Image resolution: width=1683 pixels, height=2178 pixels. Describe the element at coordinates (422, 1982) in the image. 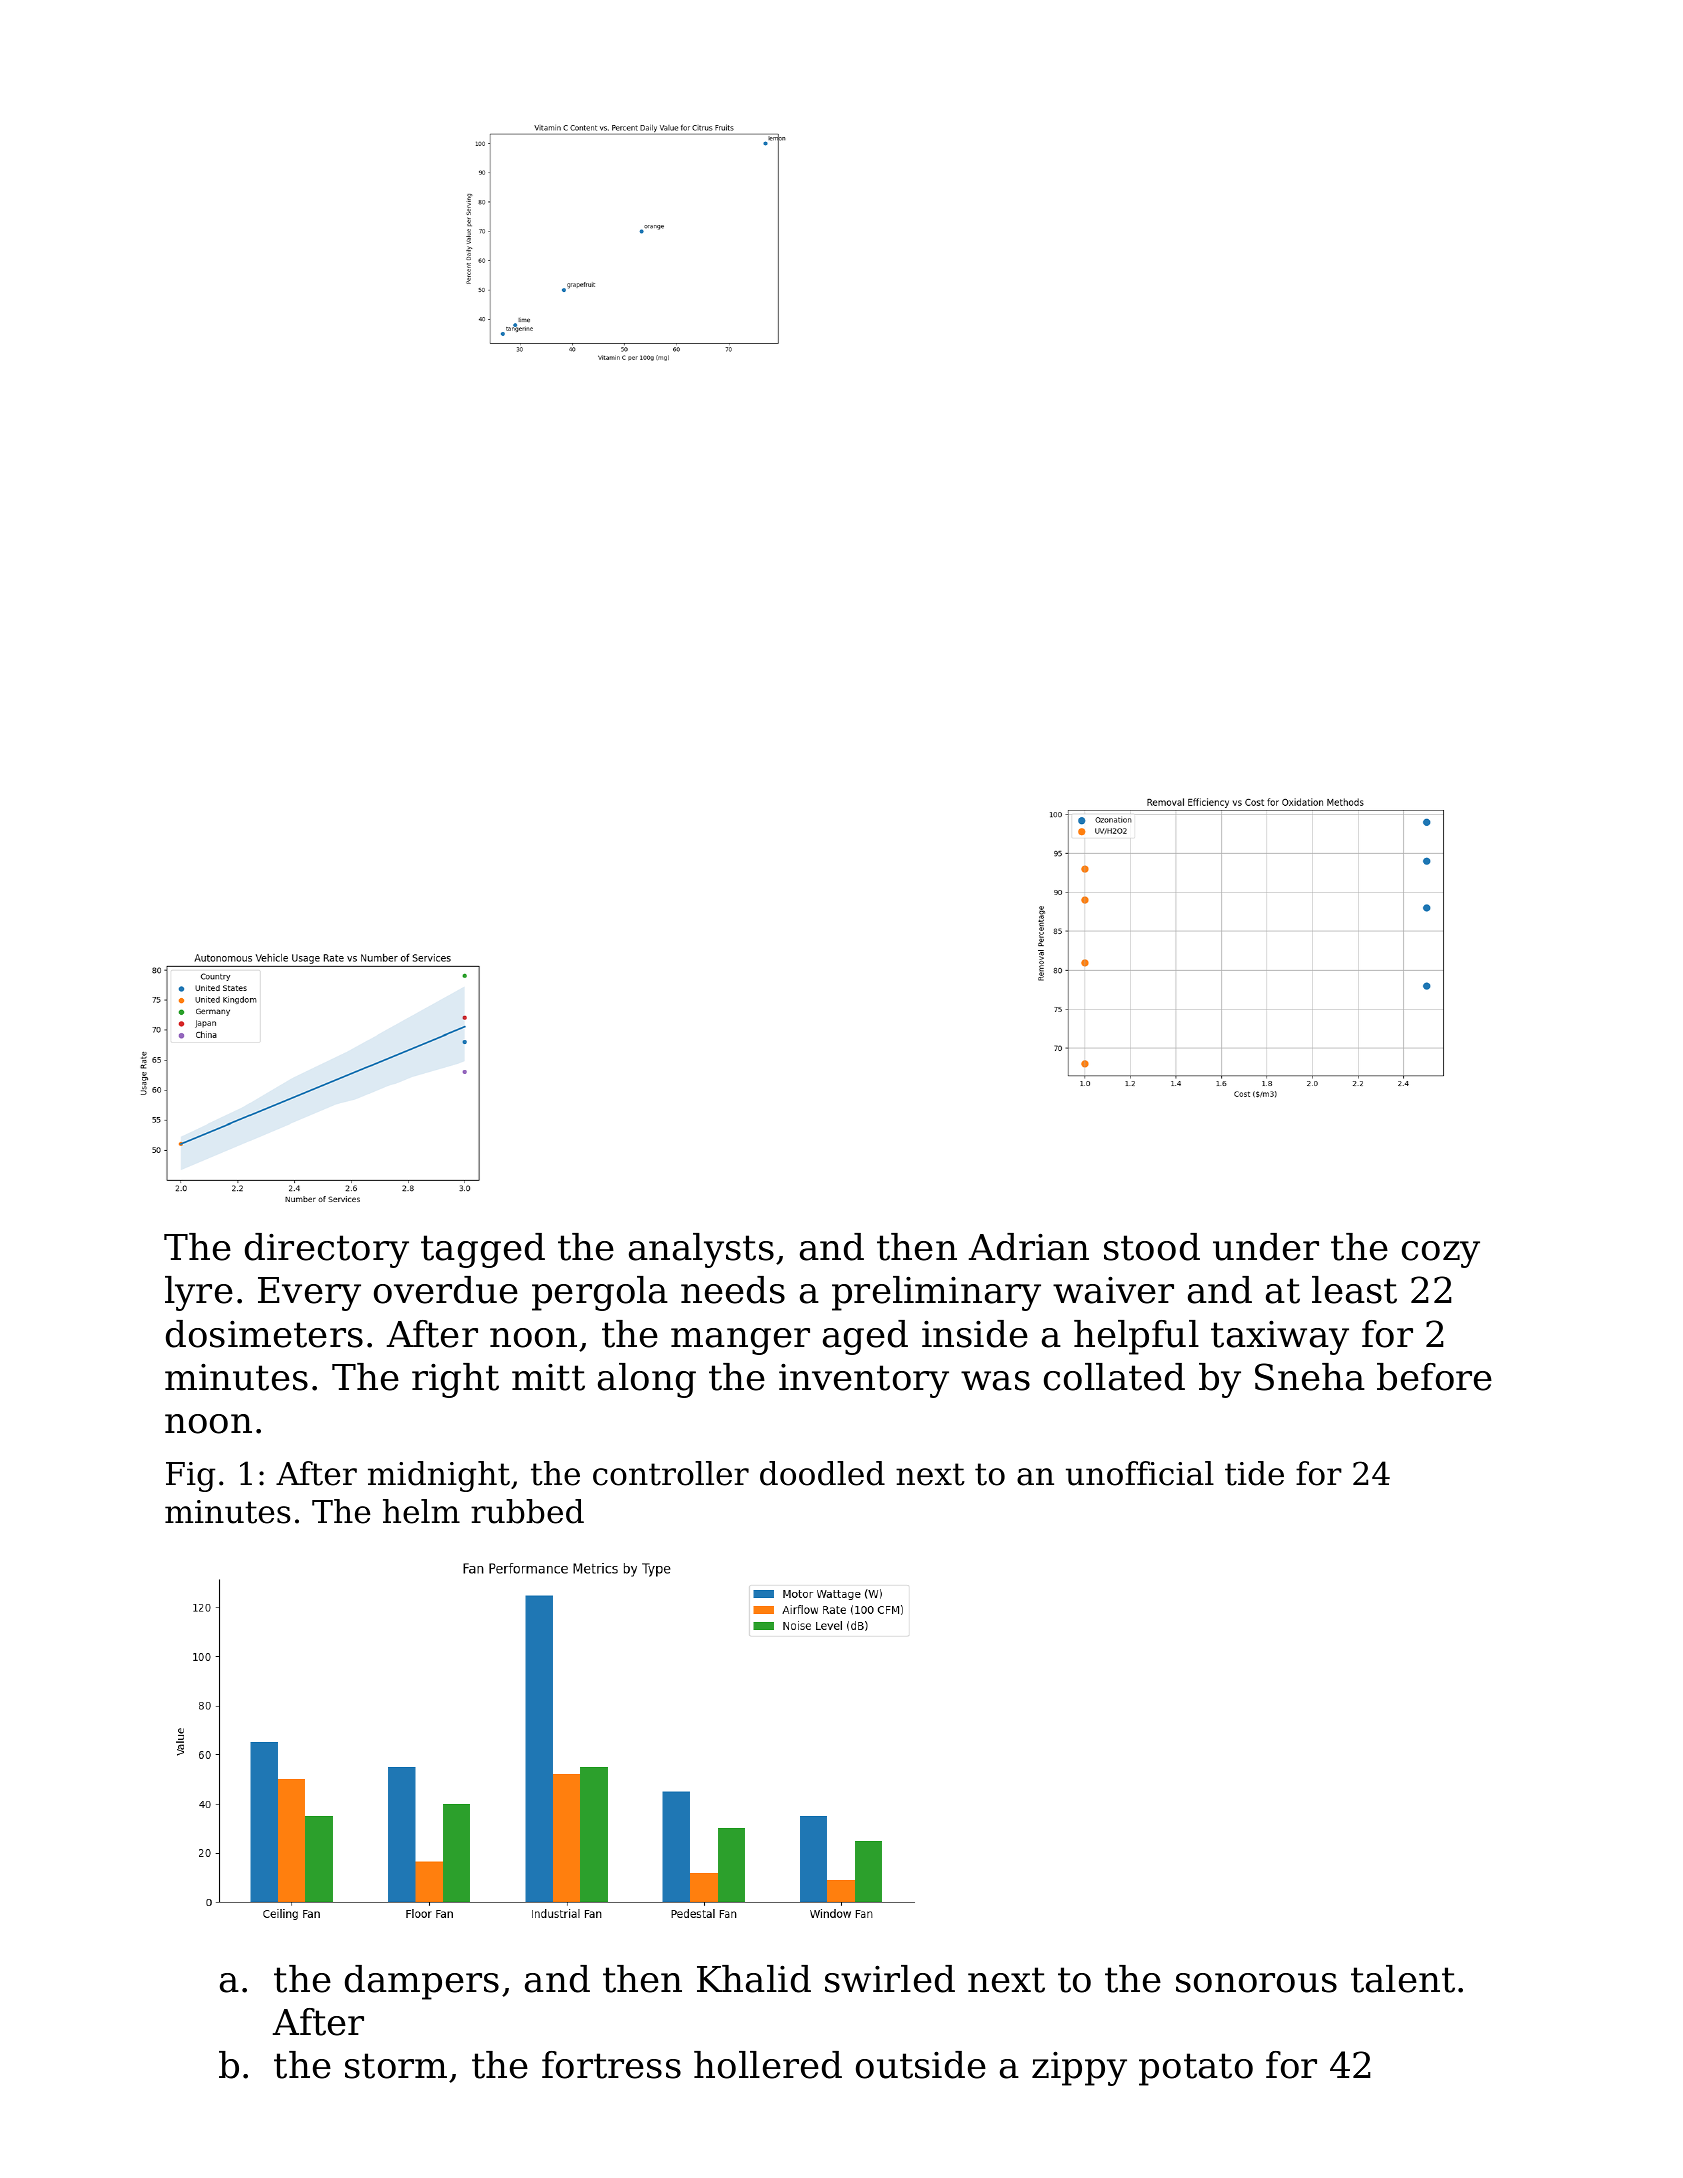

I see `dampers` at that location.
